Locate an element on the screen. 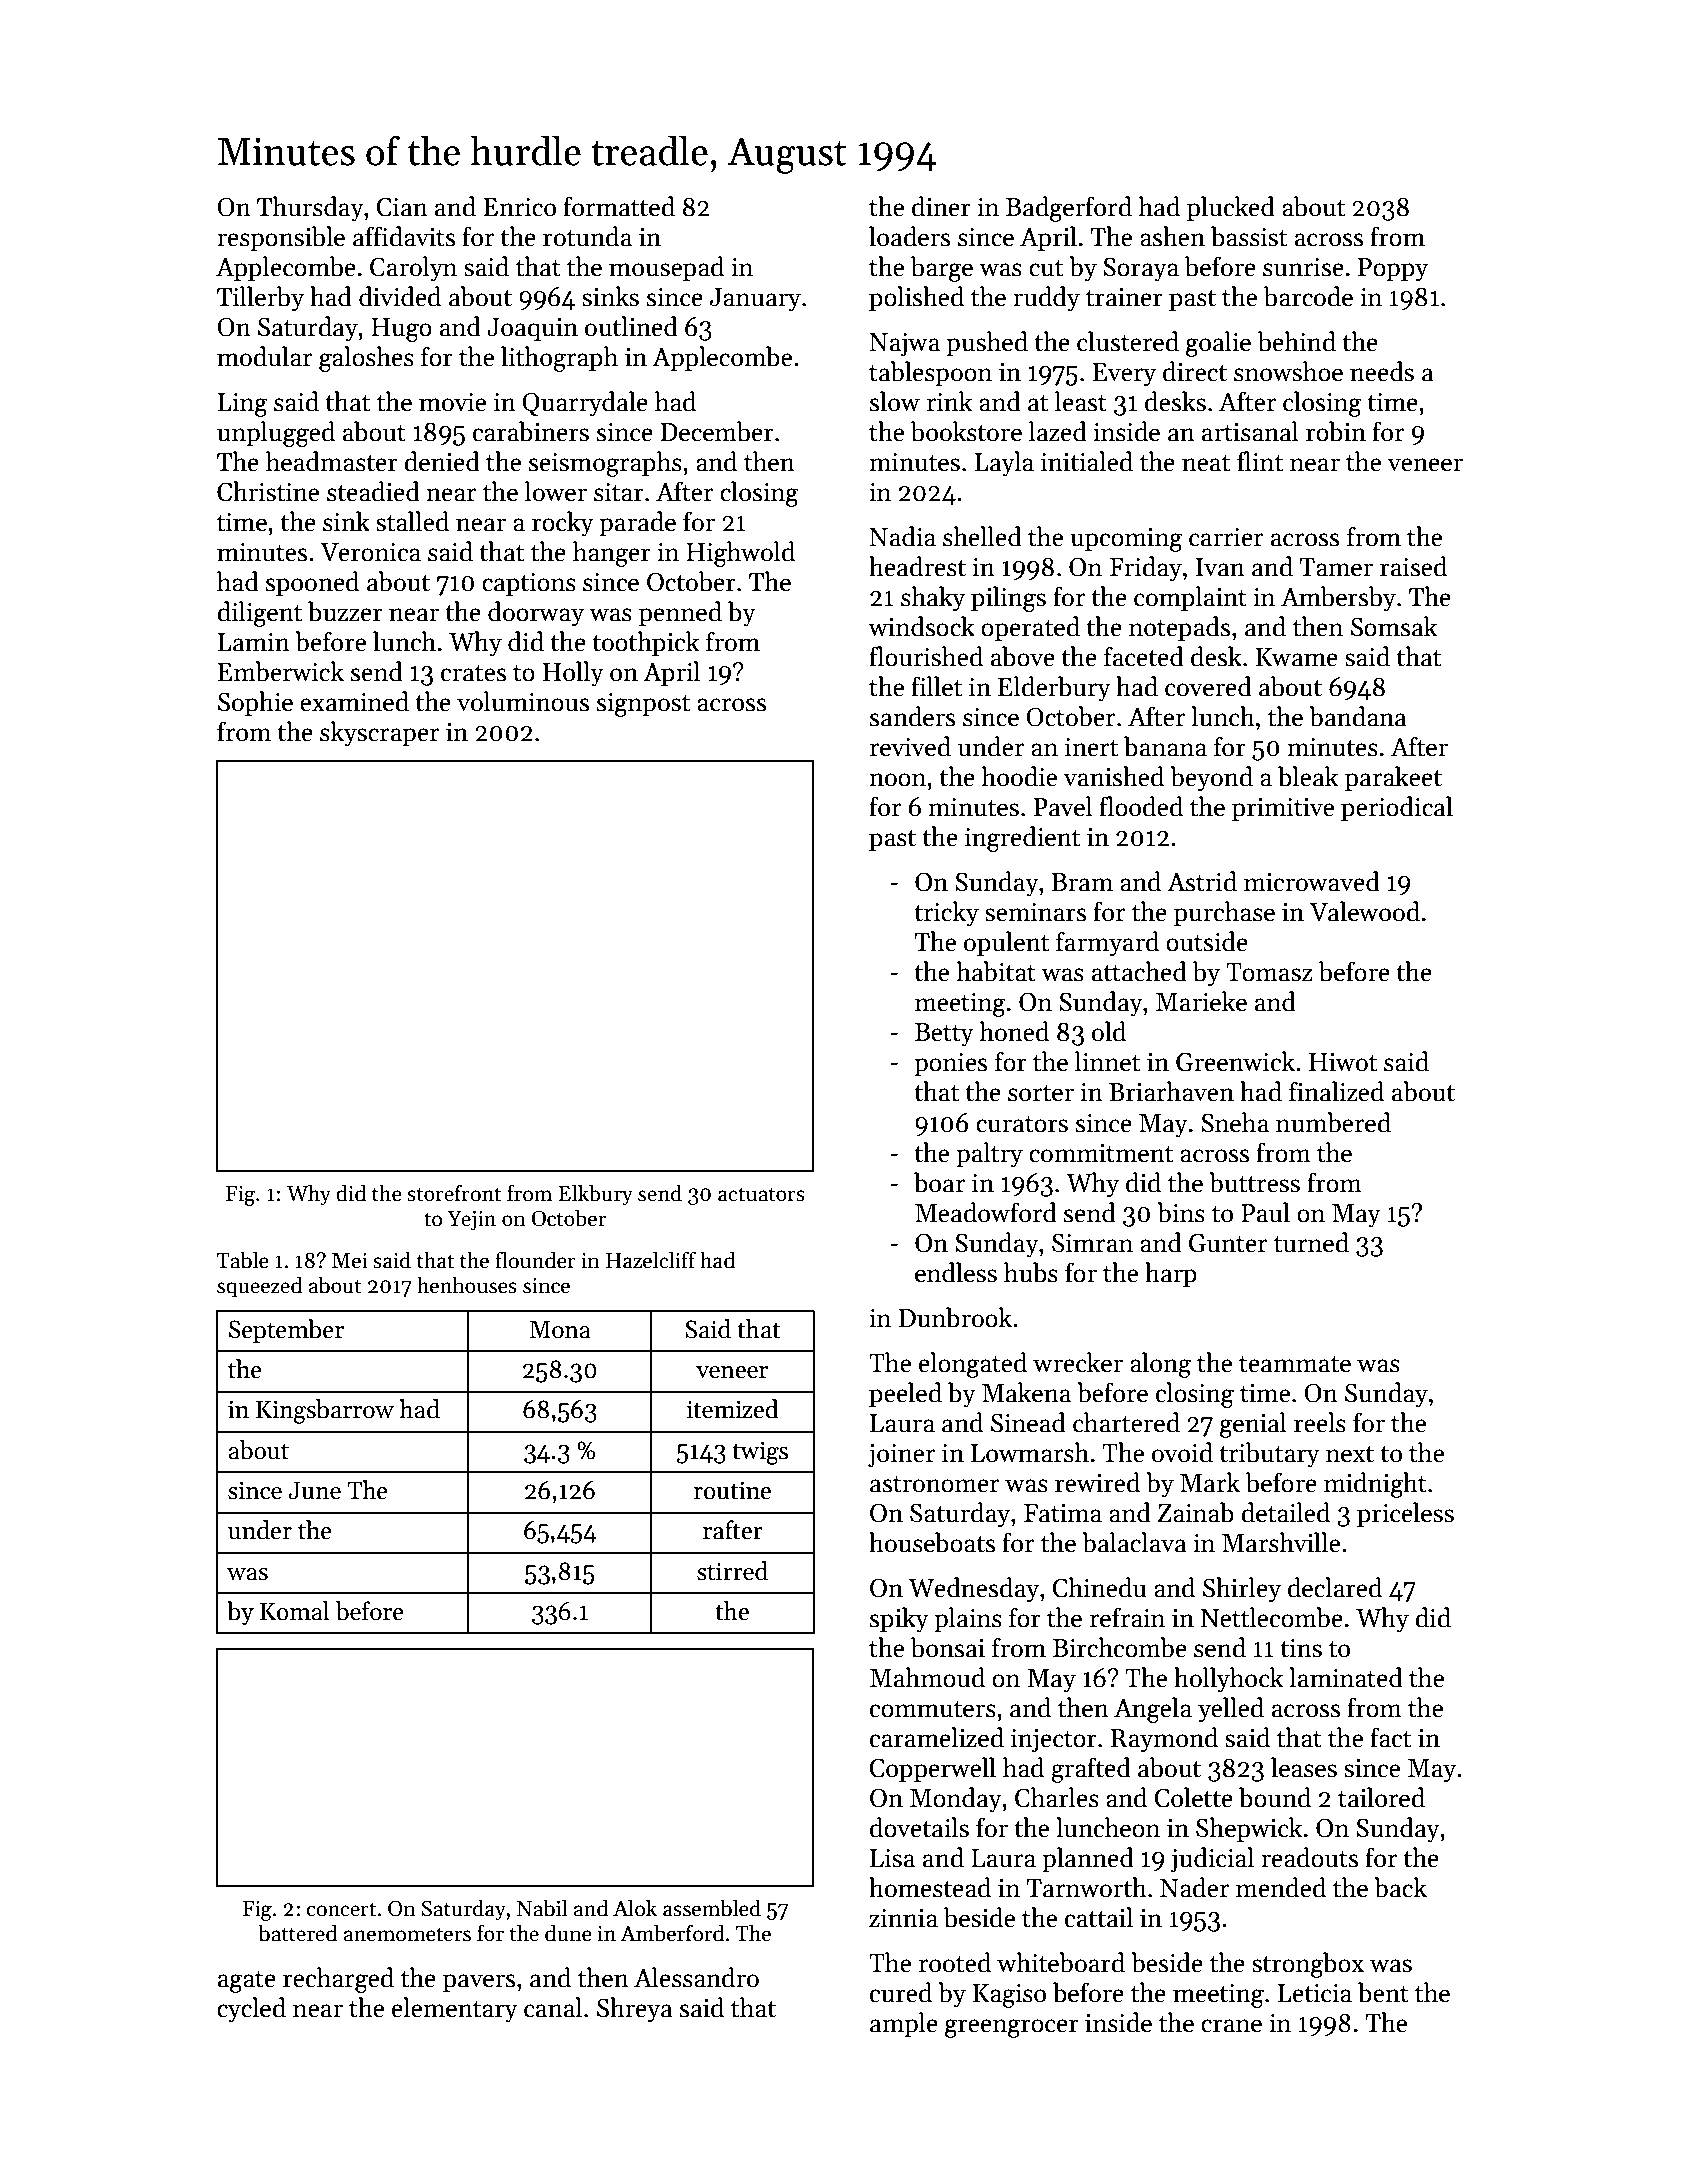  endless is located at coordinates (956, 1272).
